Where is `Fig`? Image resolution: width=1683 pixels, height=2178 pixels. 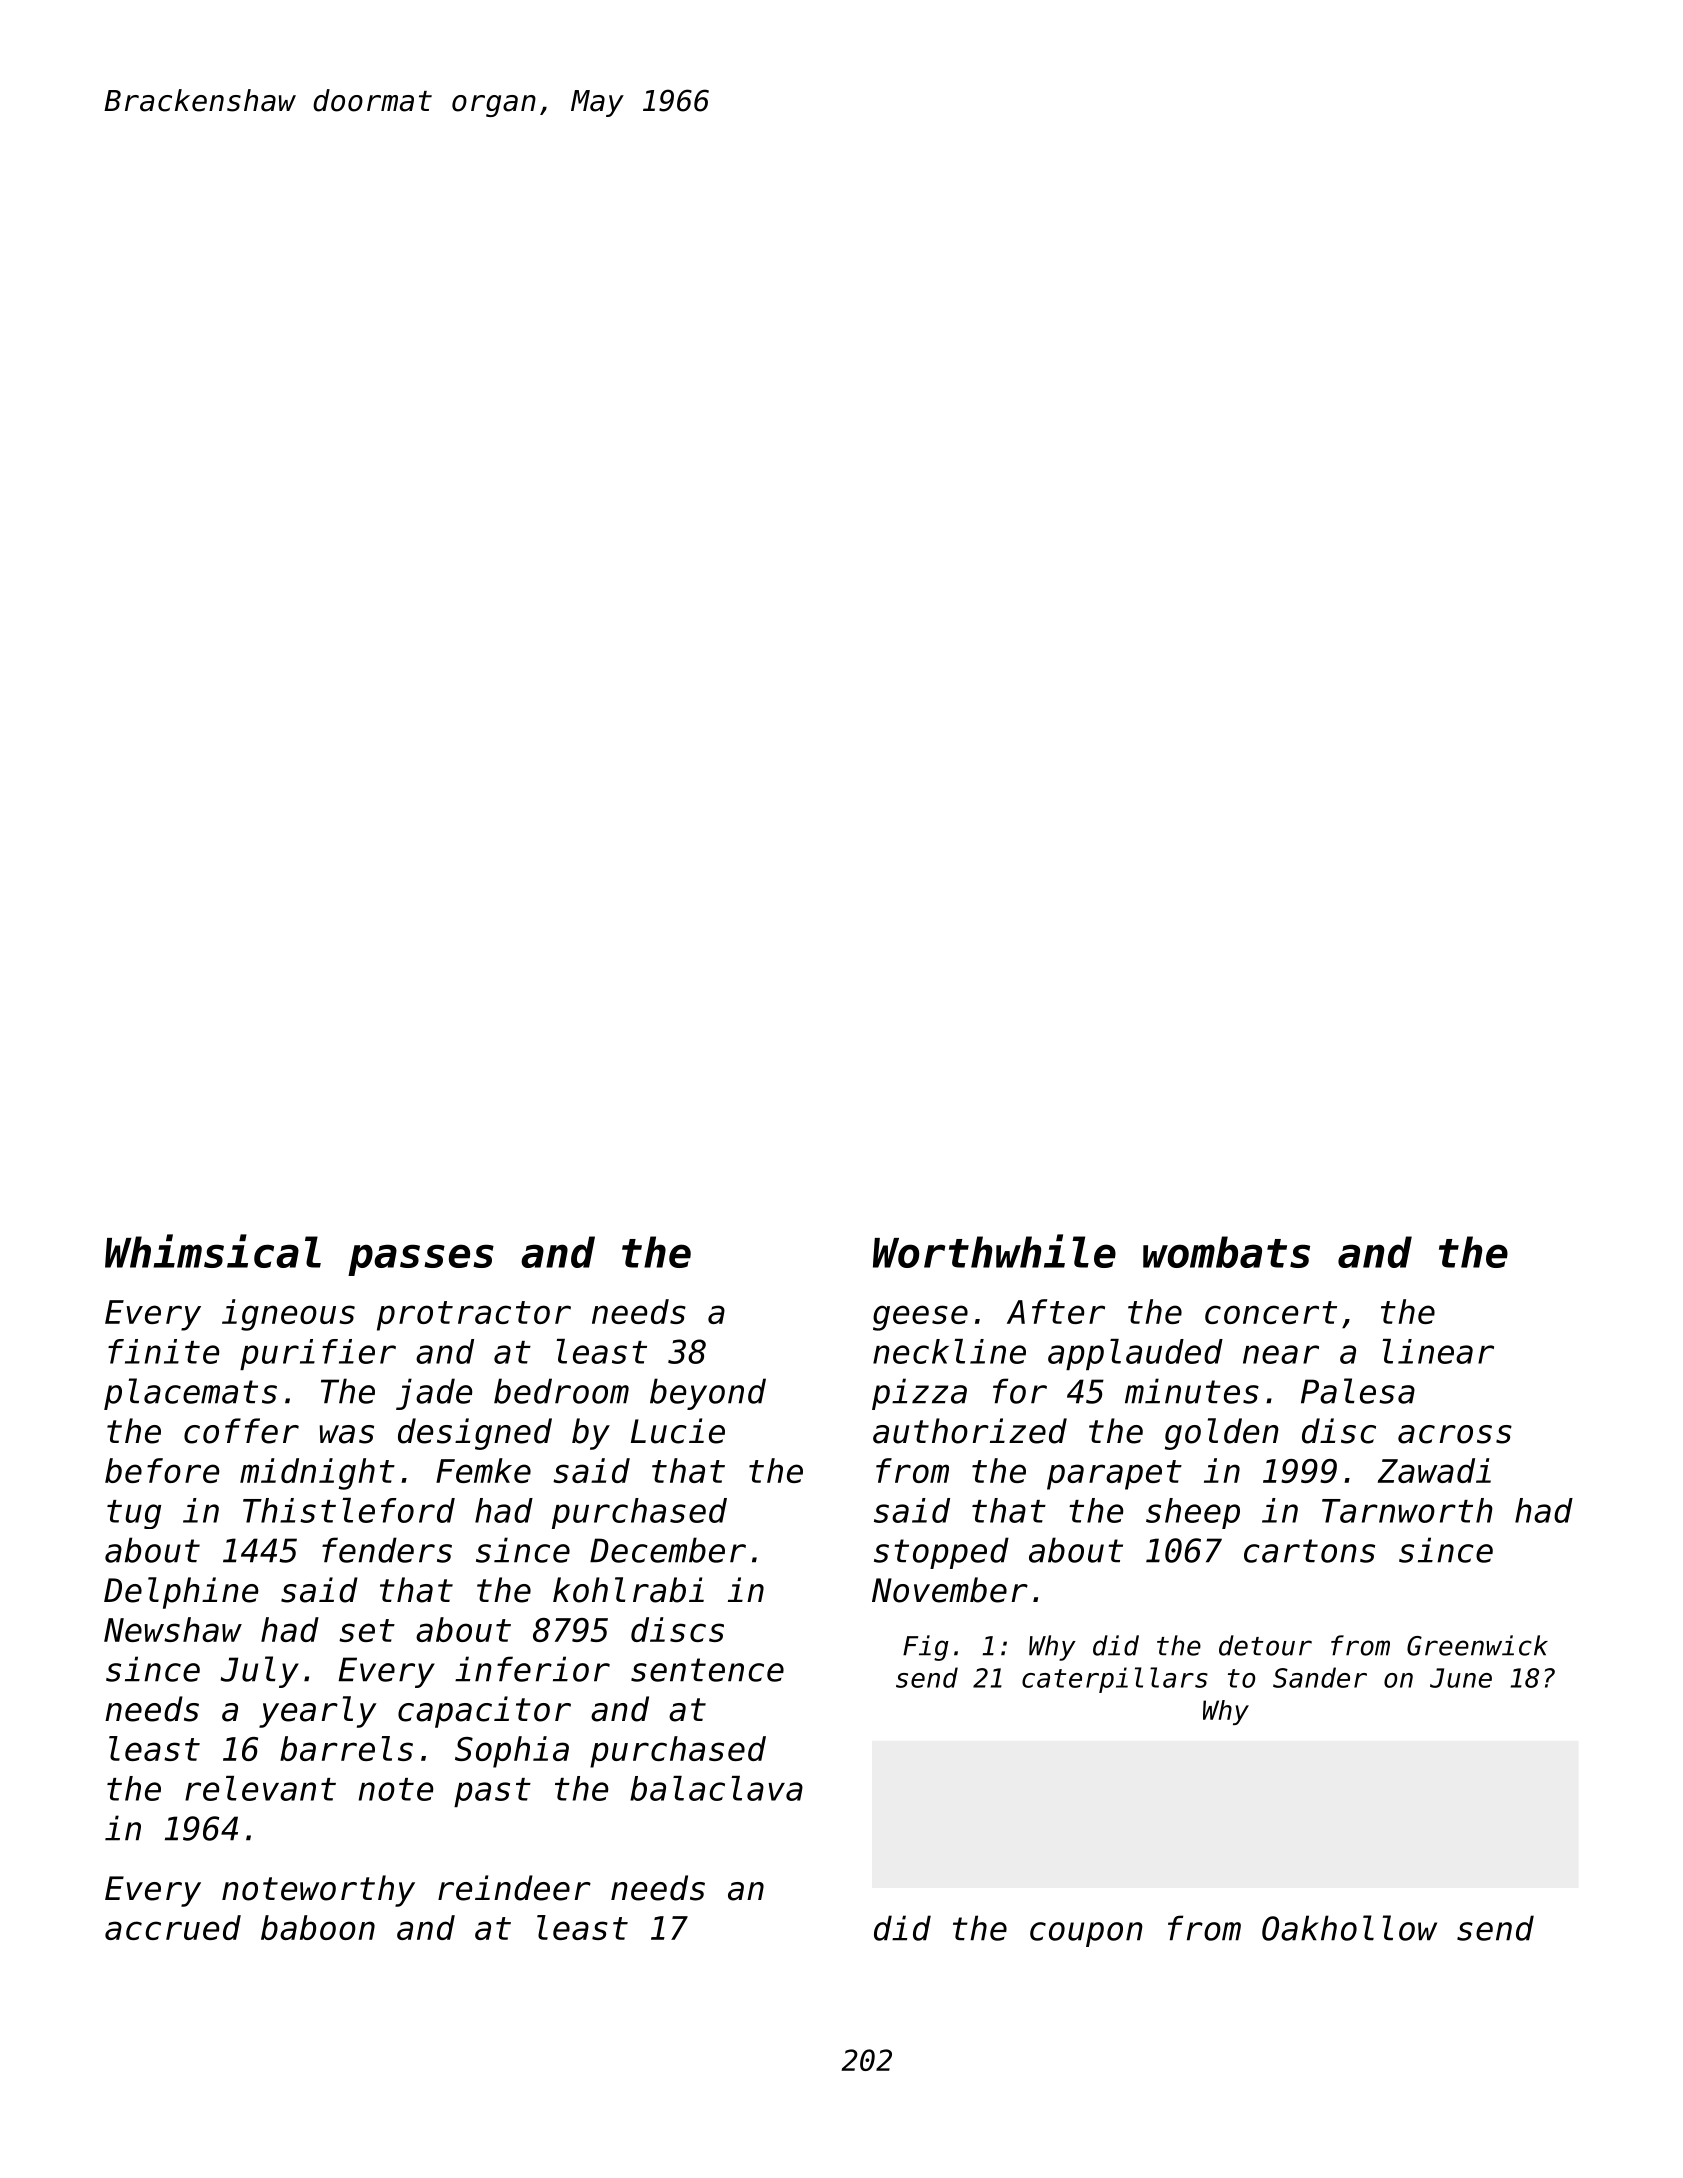 Fig is located at coordinates (926, 1648).
